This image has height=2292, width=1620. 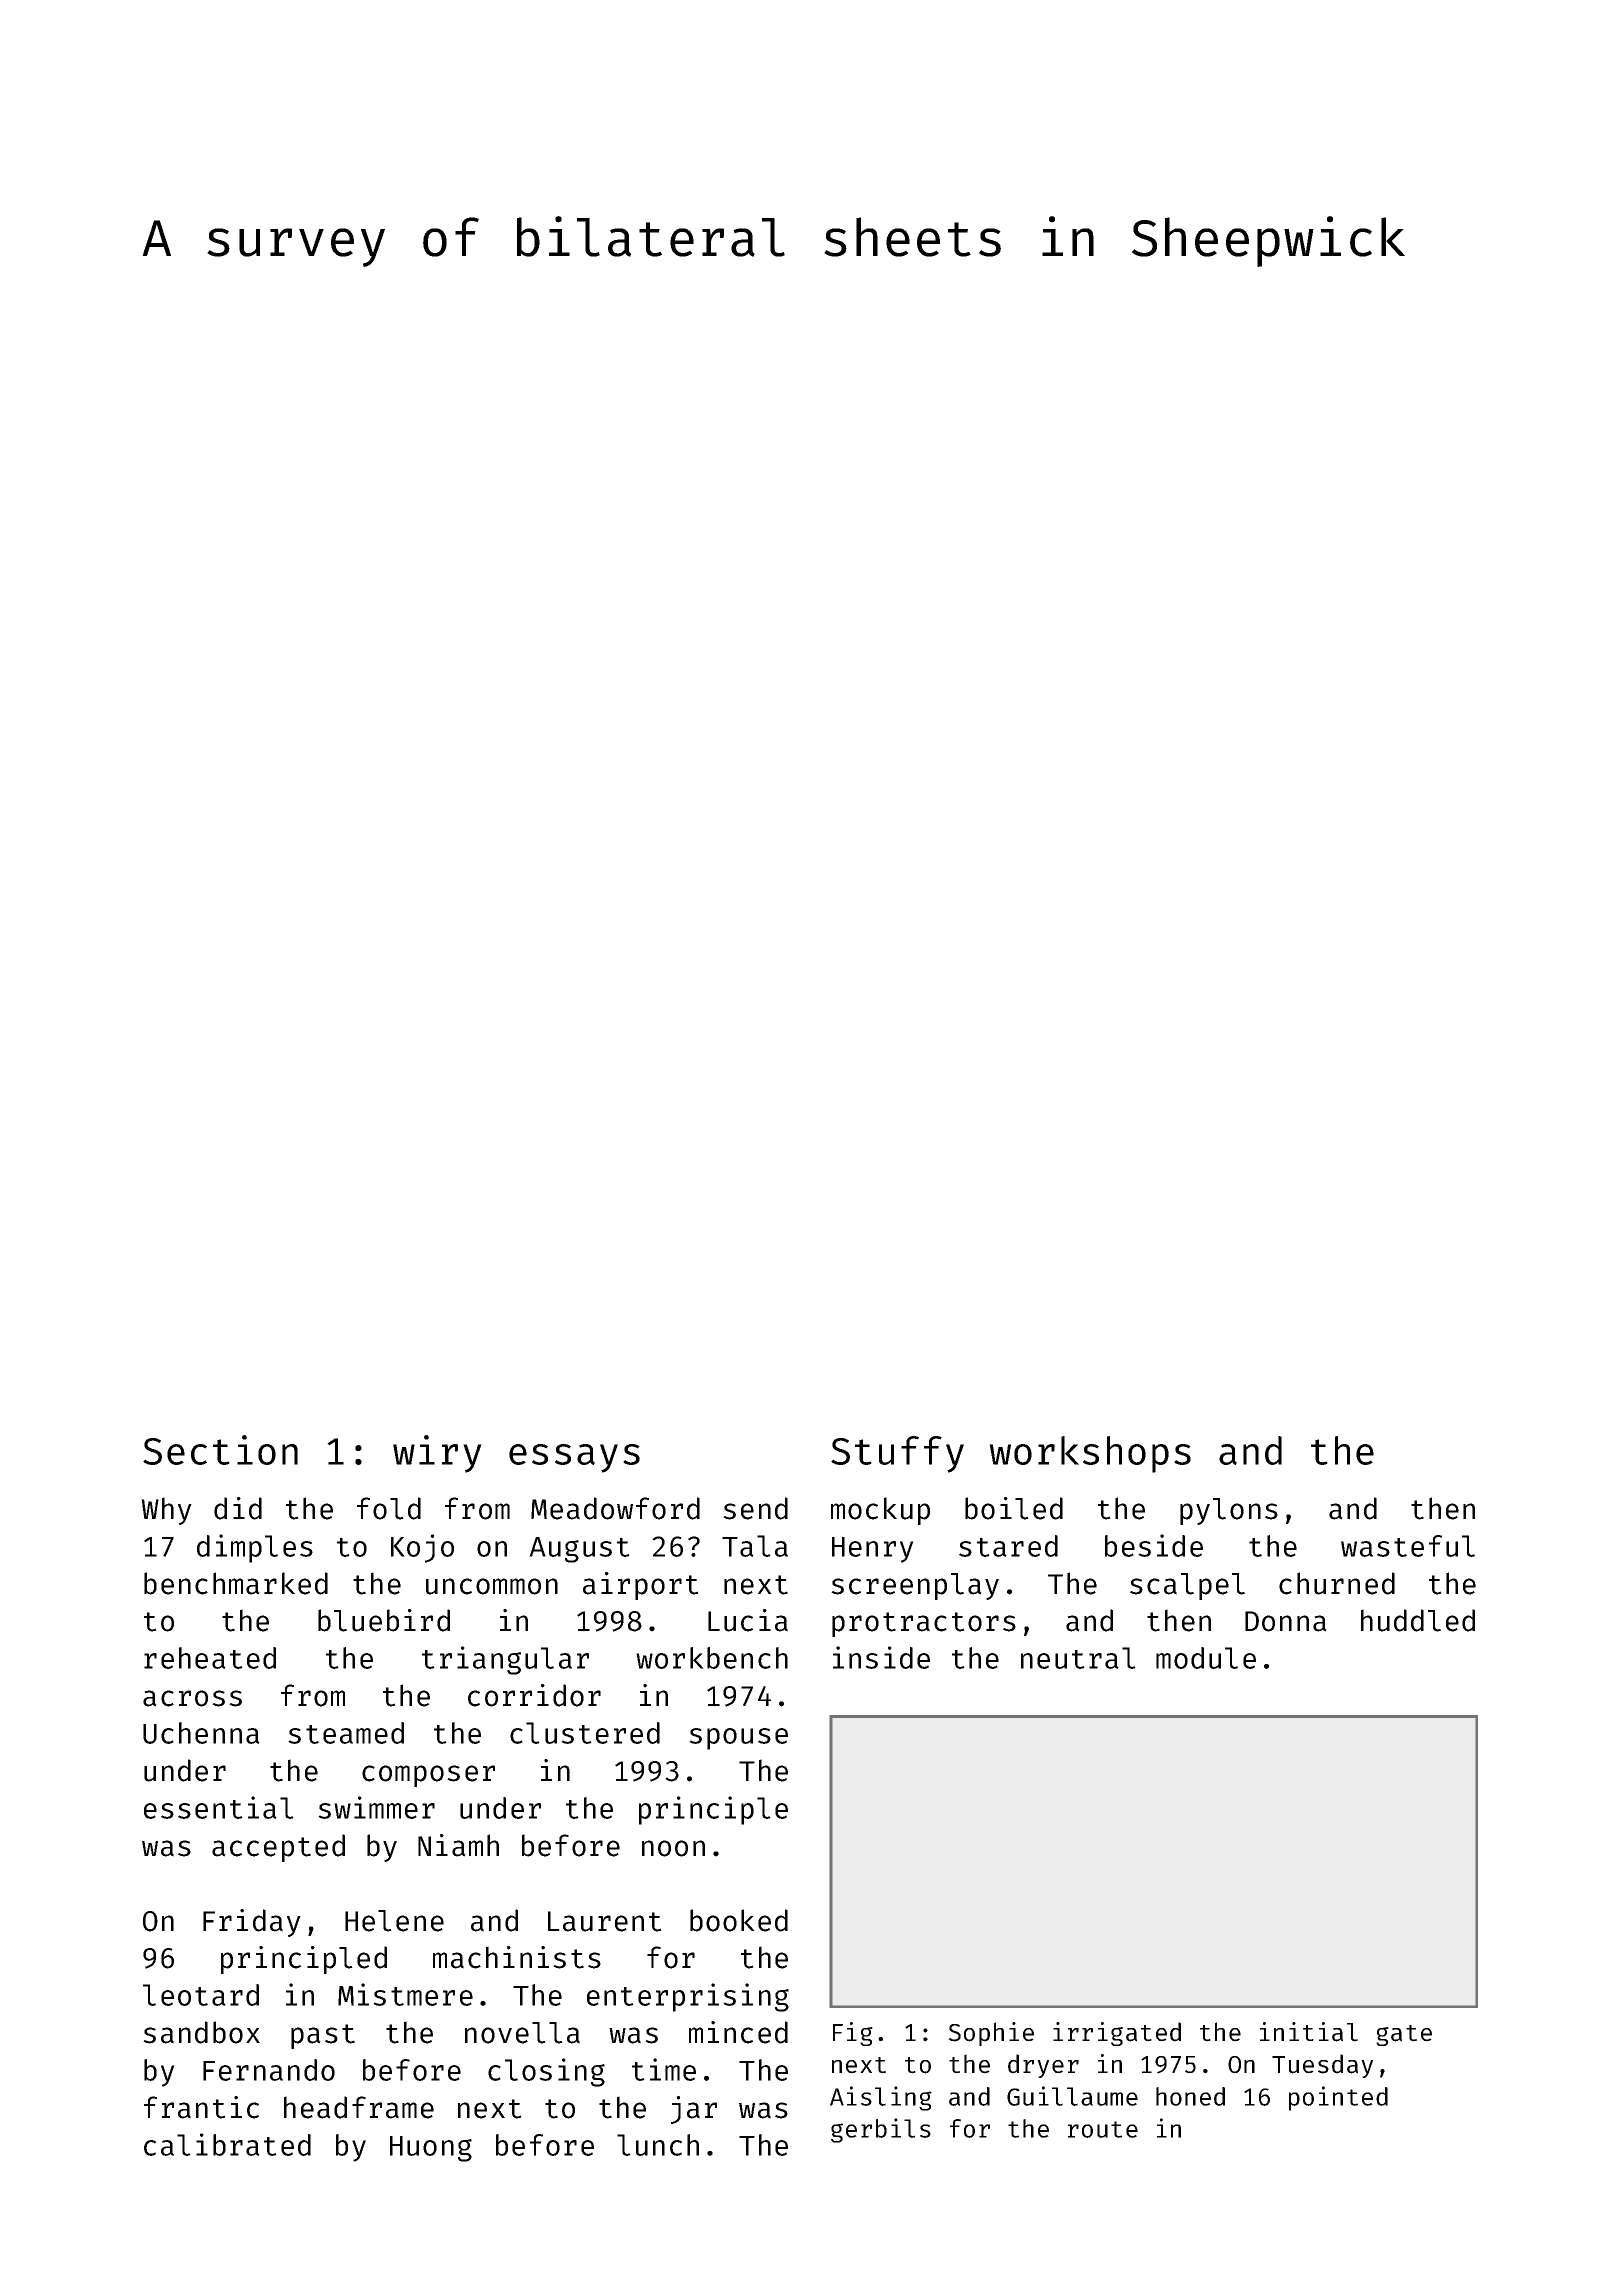 What do you see at coordinates (1090, 1454) in the image?
I see `workshops` at bounding box center [1090, 1454].
